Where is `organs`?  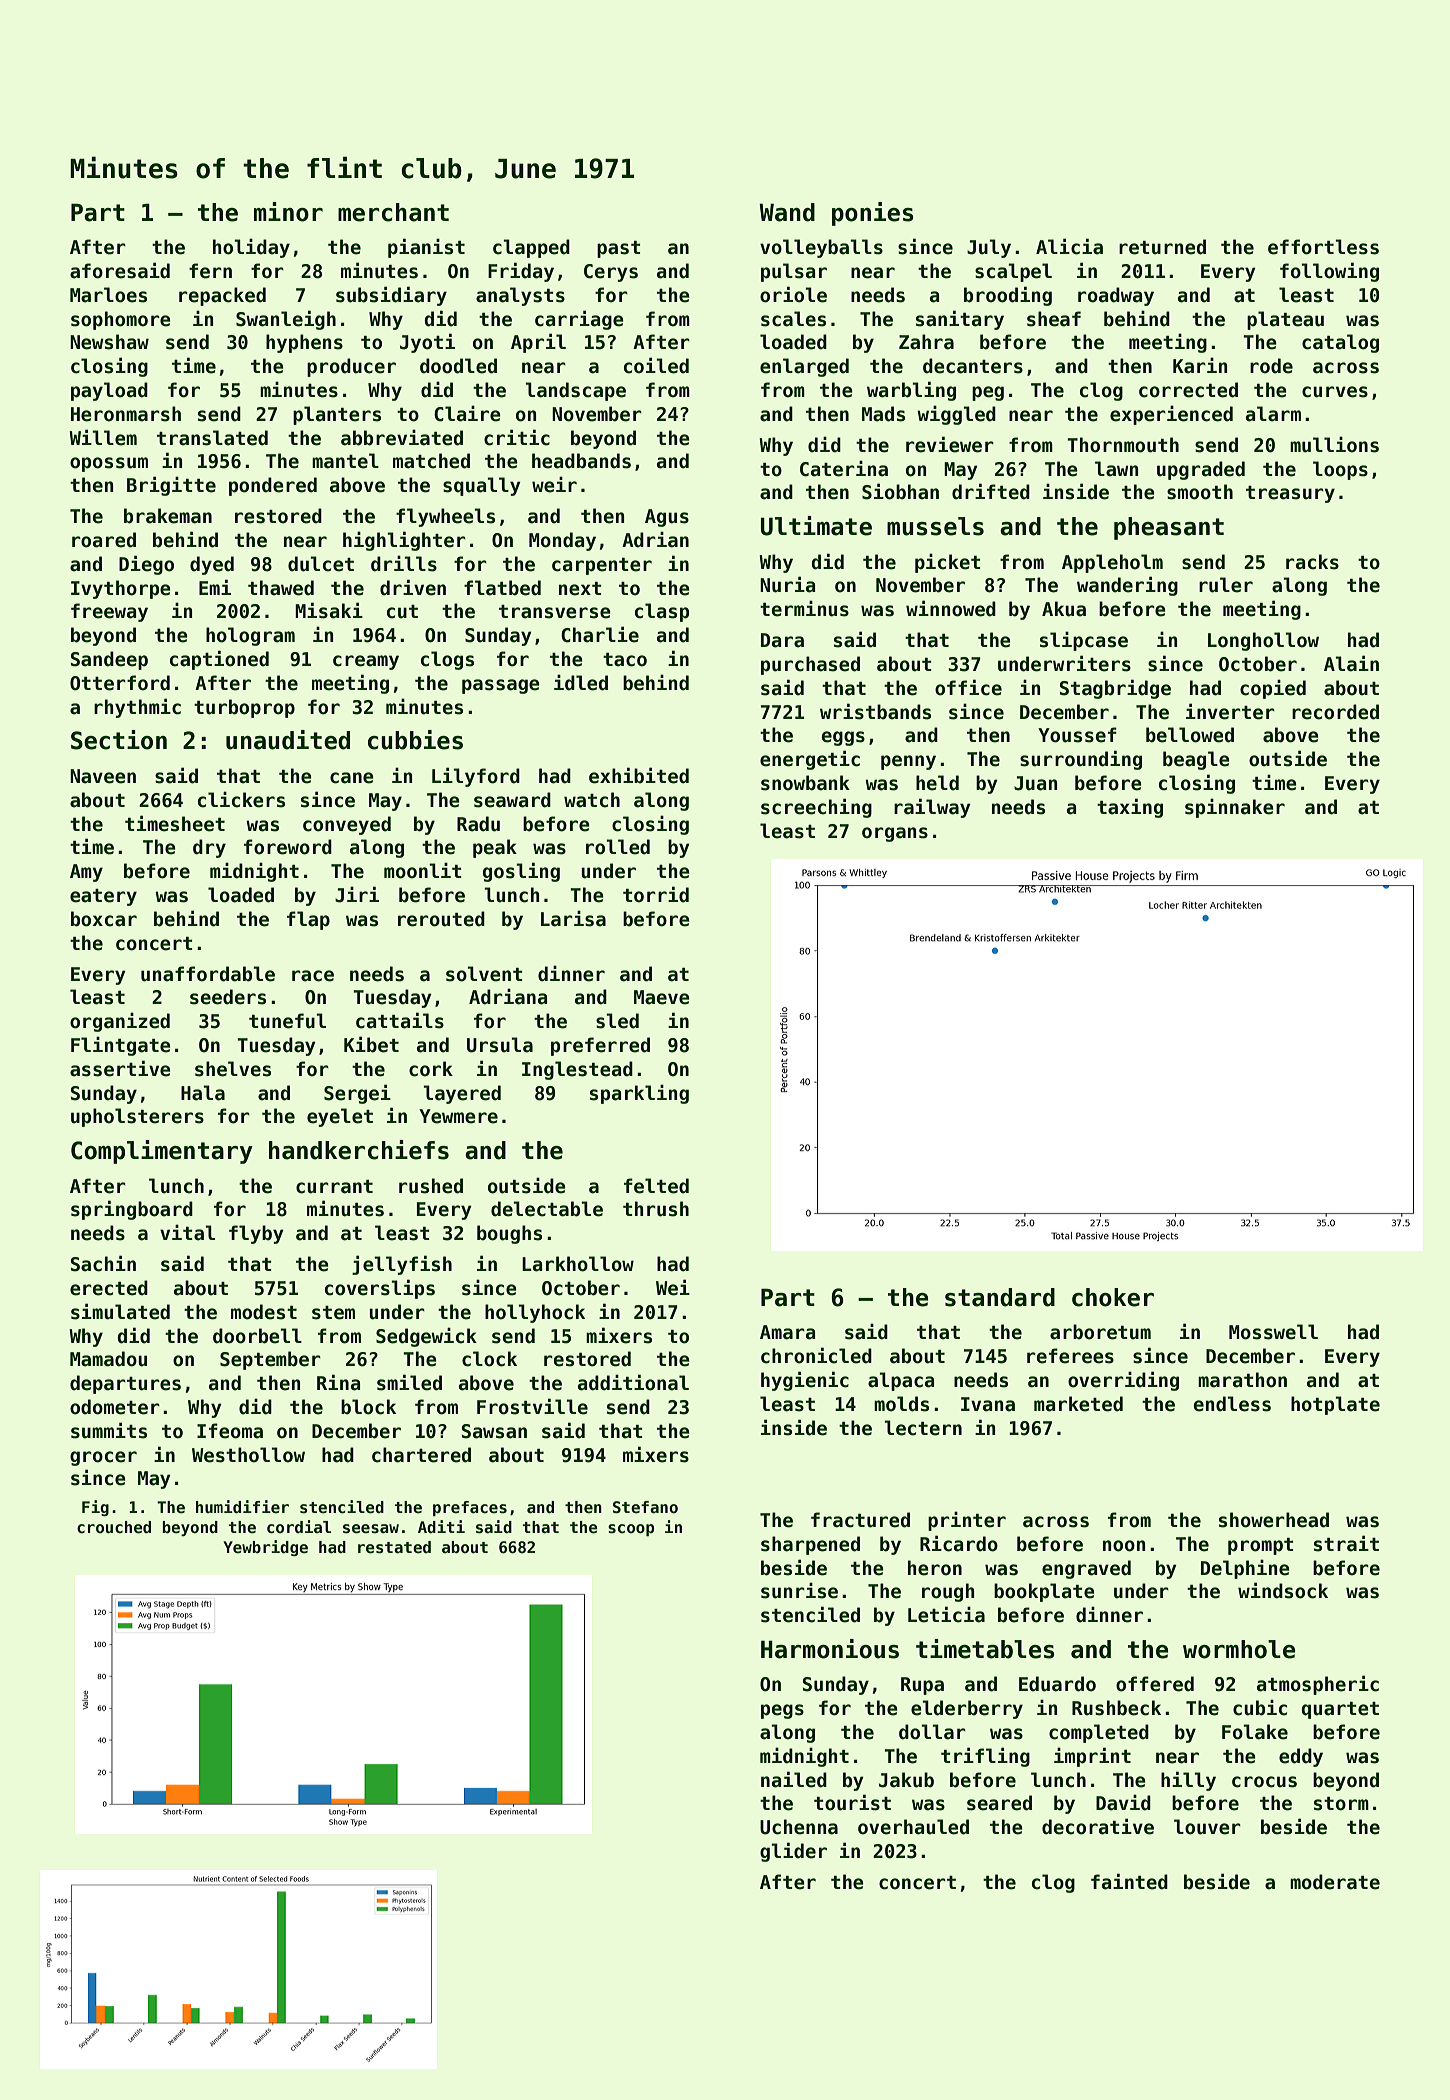 organs is located at coordinates (895, 834).
